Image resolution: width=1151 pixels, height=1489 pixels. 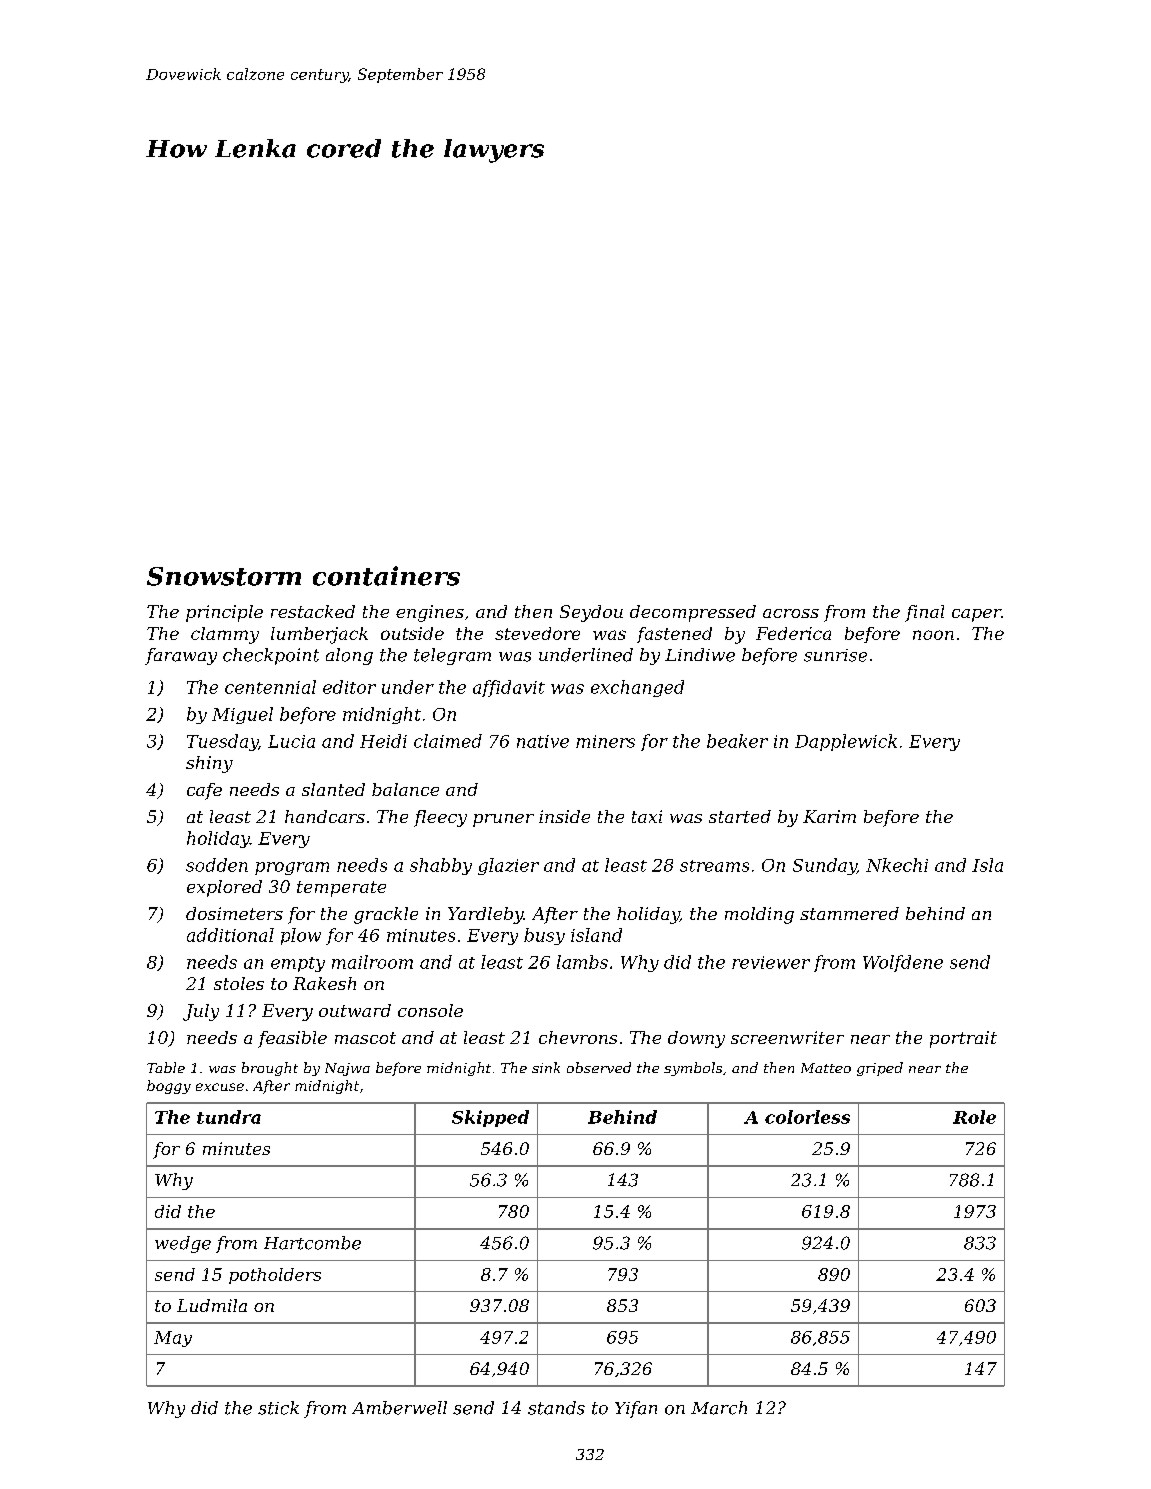 I want to click on across, so click(x=791, y=613).
